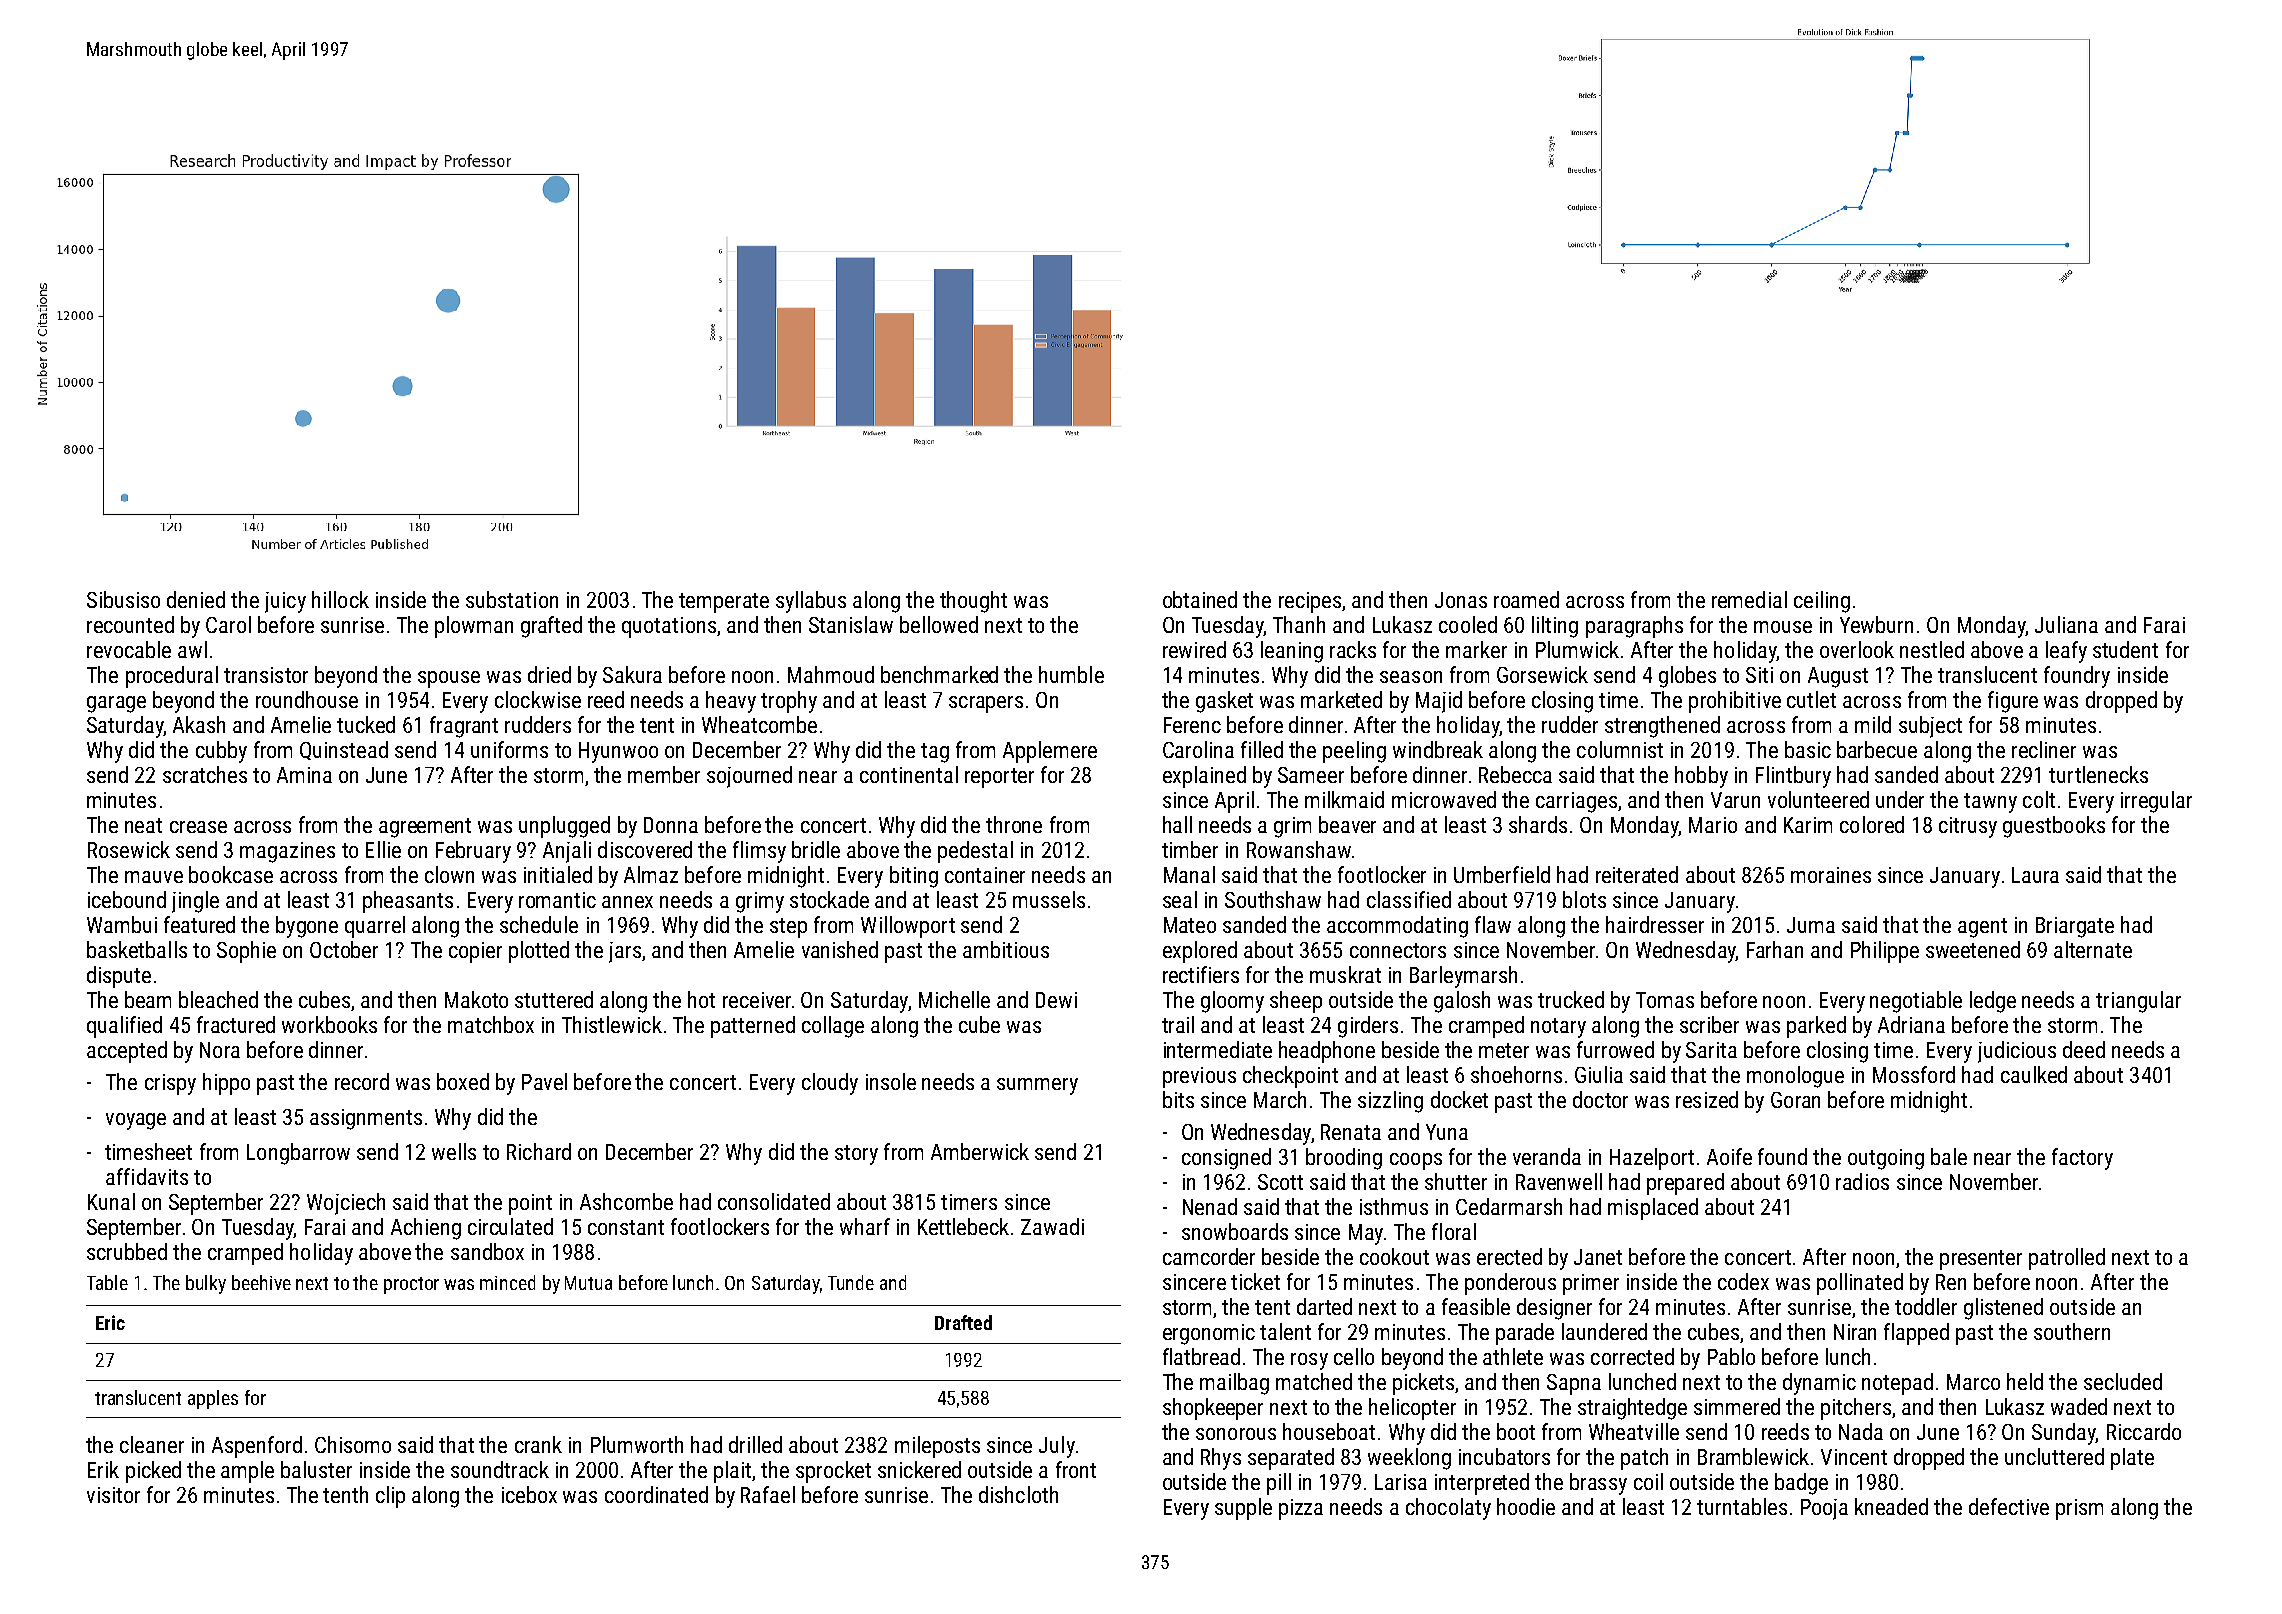 The height and width of the screenshot is (1614, 2282). Describe the element at coordinates (1314, 1381) in the screenshot. I see `matched` at that location.
